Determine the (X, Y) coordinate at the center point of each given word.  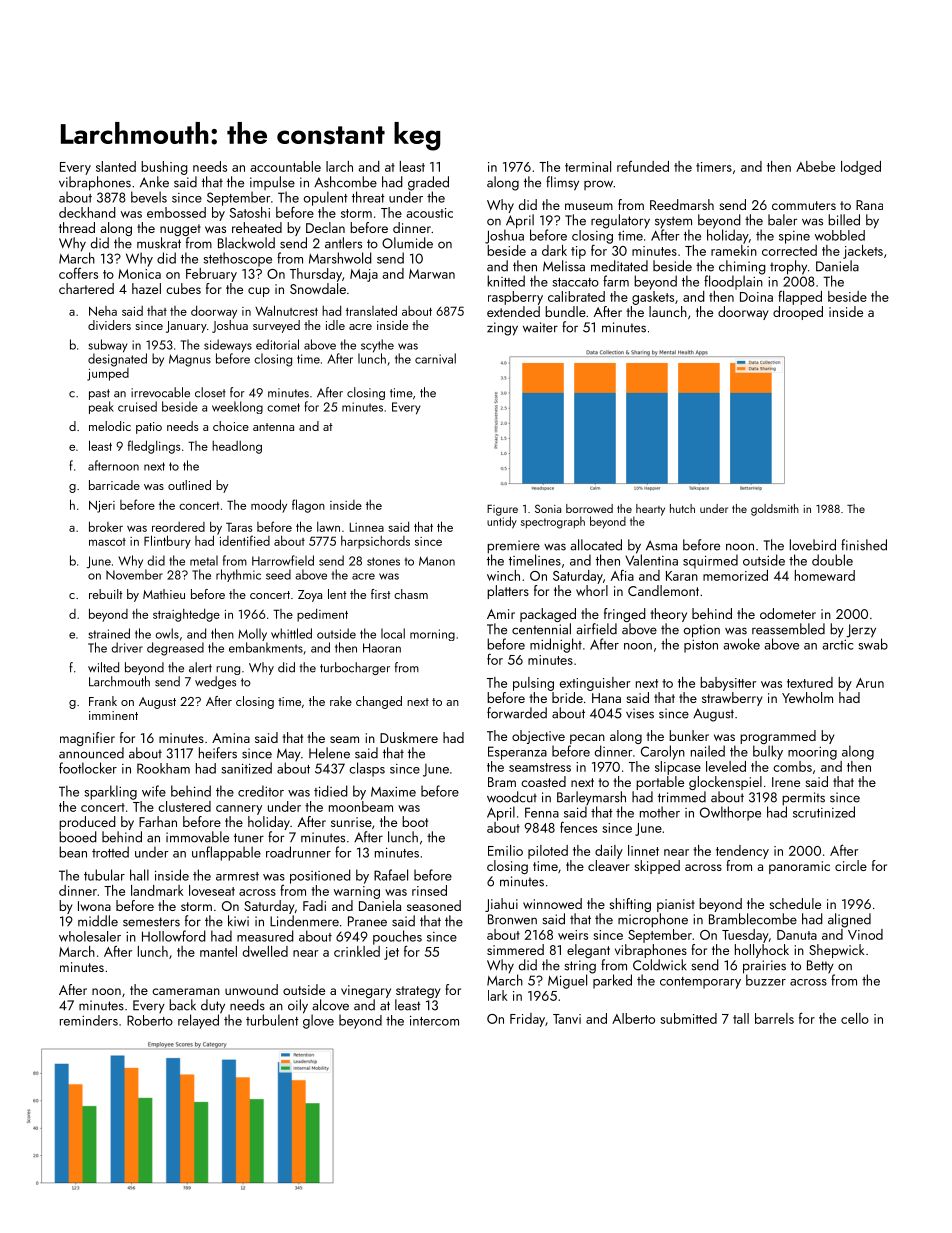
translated (371, 310)
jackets (863, 252)
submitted (688, 1018)
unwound (251, 989)
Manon (437, 561)
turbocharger (355, 668)
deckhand (87, 212)
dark (554, 250)
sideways (228, 346)
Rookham (163, 768)
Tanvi (567, 1019)
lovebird (813, 545)
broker (106, 526)
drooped (798, 313)
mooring (812, 753)
